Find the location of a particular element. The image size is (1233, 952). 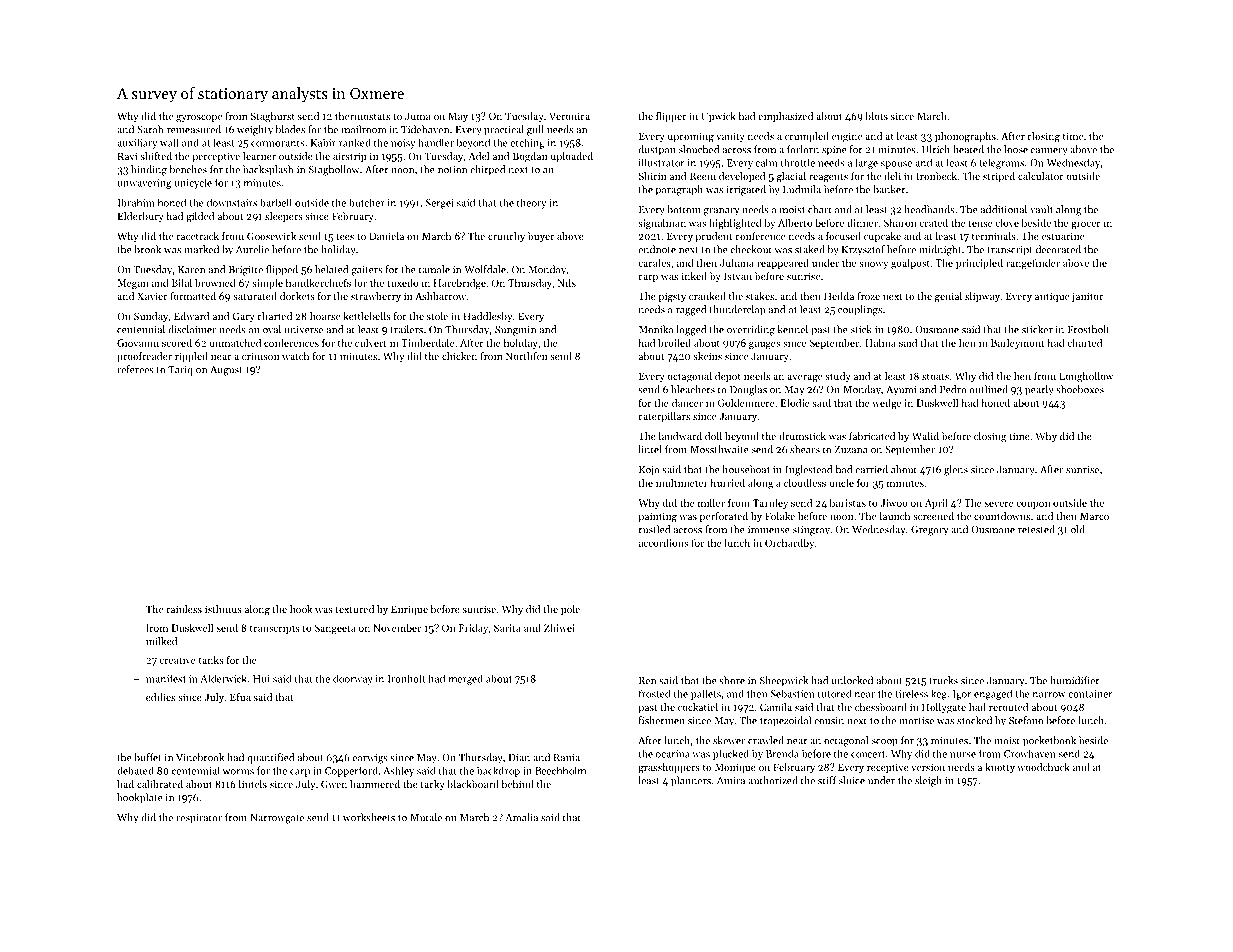

Upwick is located at coordinates (719, 117).
